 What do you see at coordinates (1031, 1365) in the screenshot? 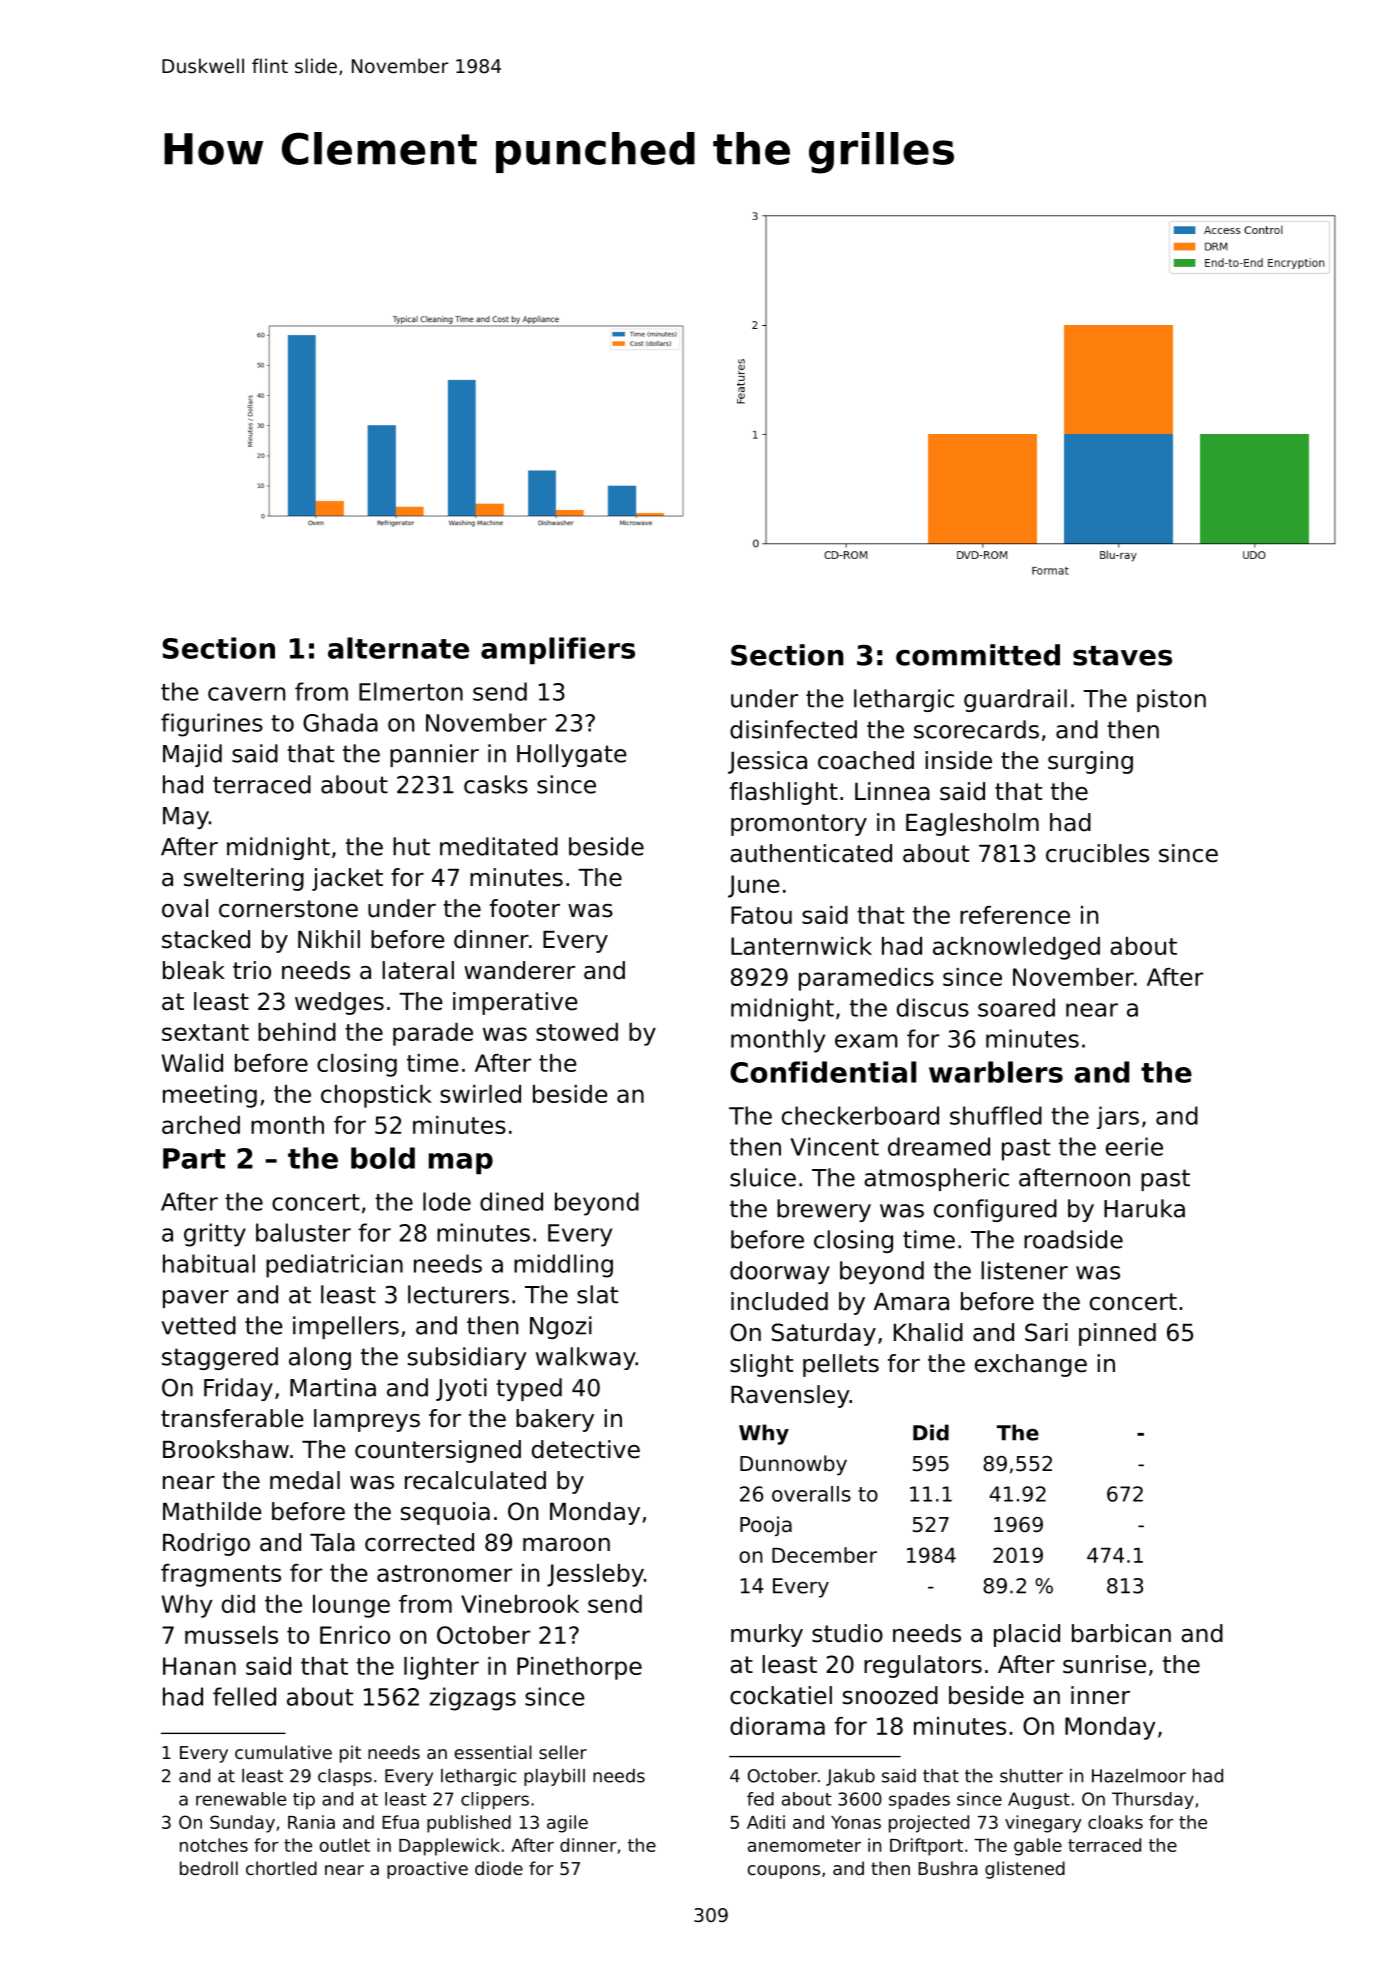
I see `exchange` at bounding box center [1031, 1365].
